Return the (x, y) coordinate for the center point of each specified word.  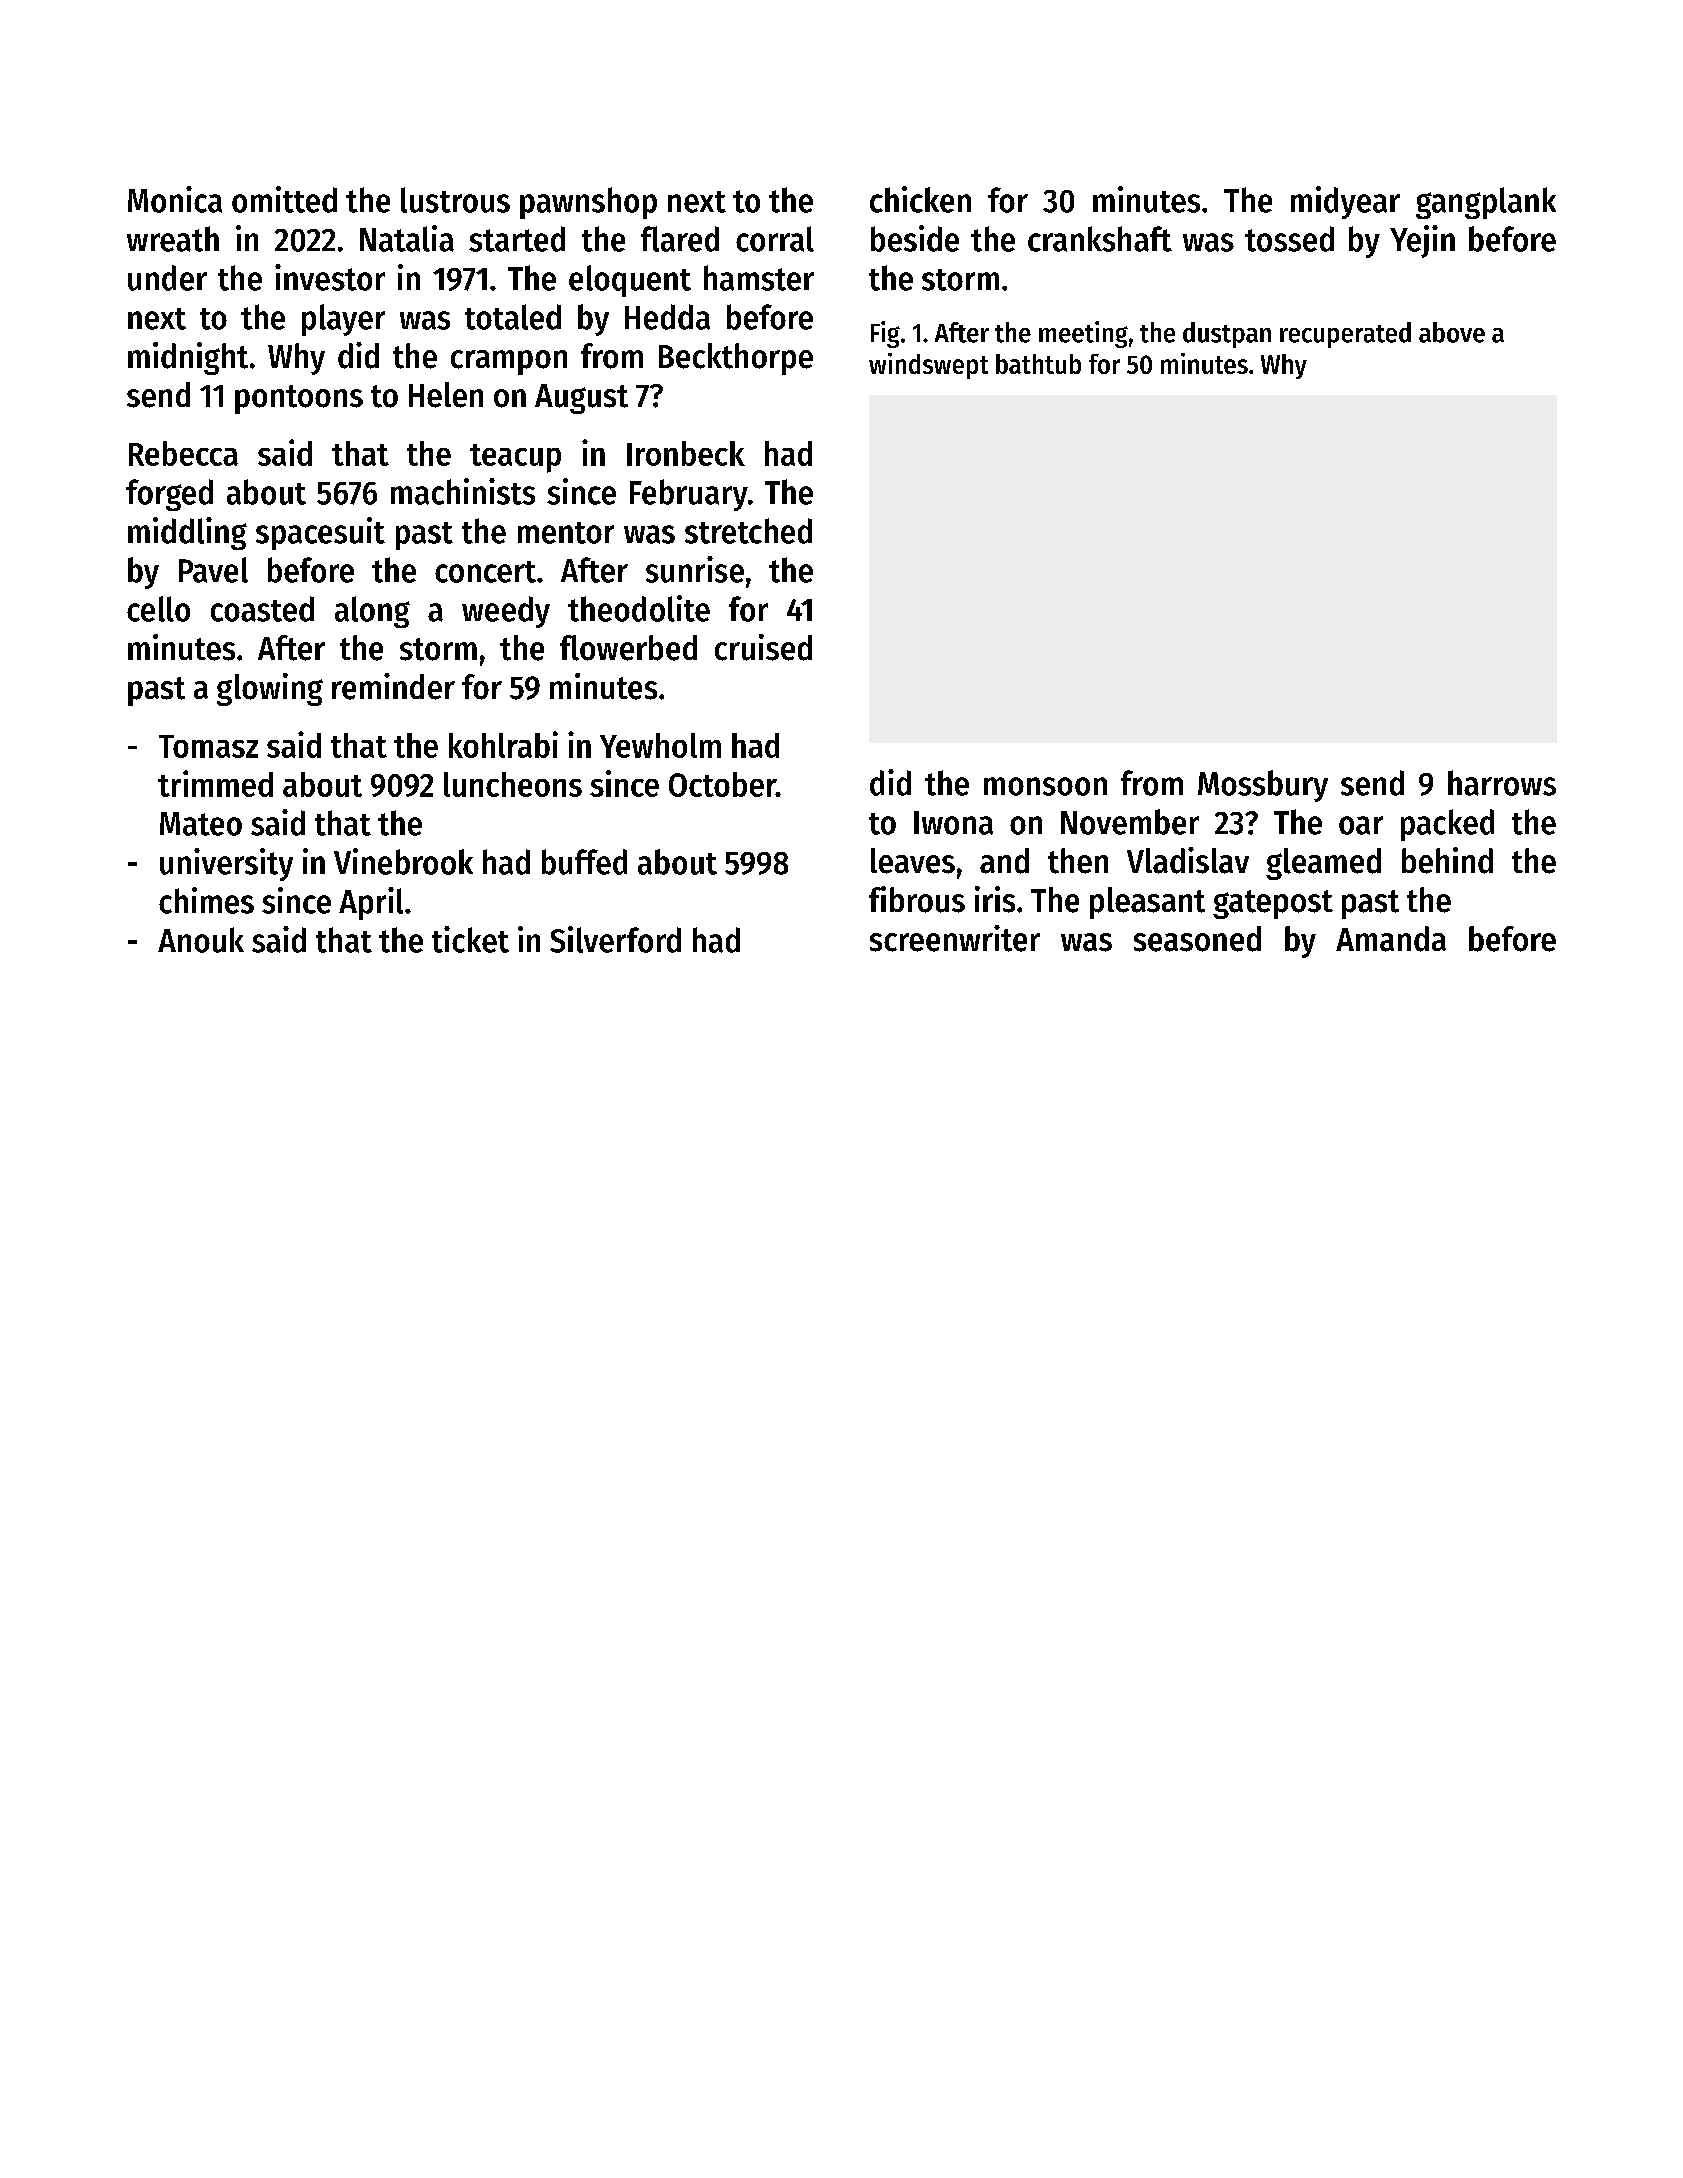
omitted (284, 199)
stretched (748, 531)
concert (485, 572)
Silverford (615, 939)
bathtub (1038, 364)
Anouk (201, 940)
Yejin (1422, 241)
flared (680, 239)
